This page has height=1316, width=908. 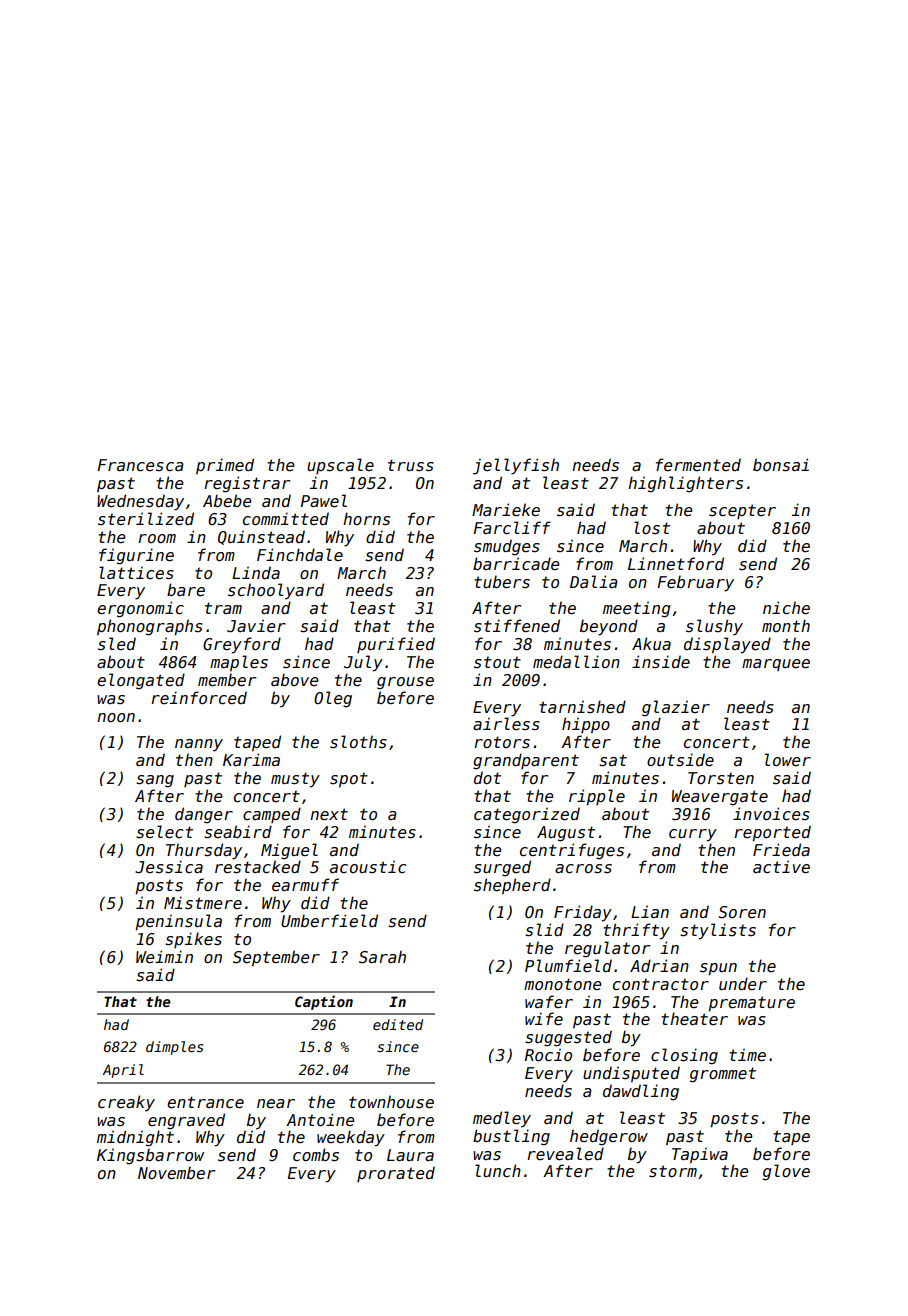 What do you see at coordinates (594, 581) in the page?
I see `Dalia` at bounding box center [594, 581].
